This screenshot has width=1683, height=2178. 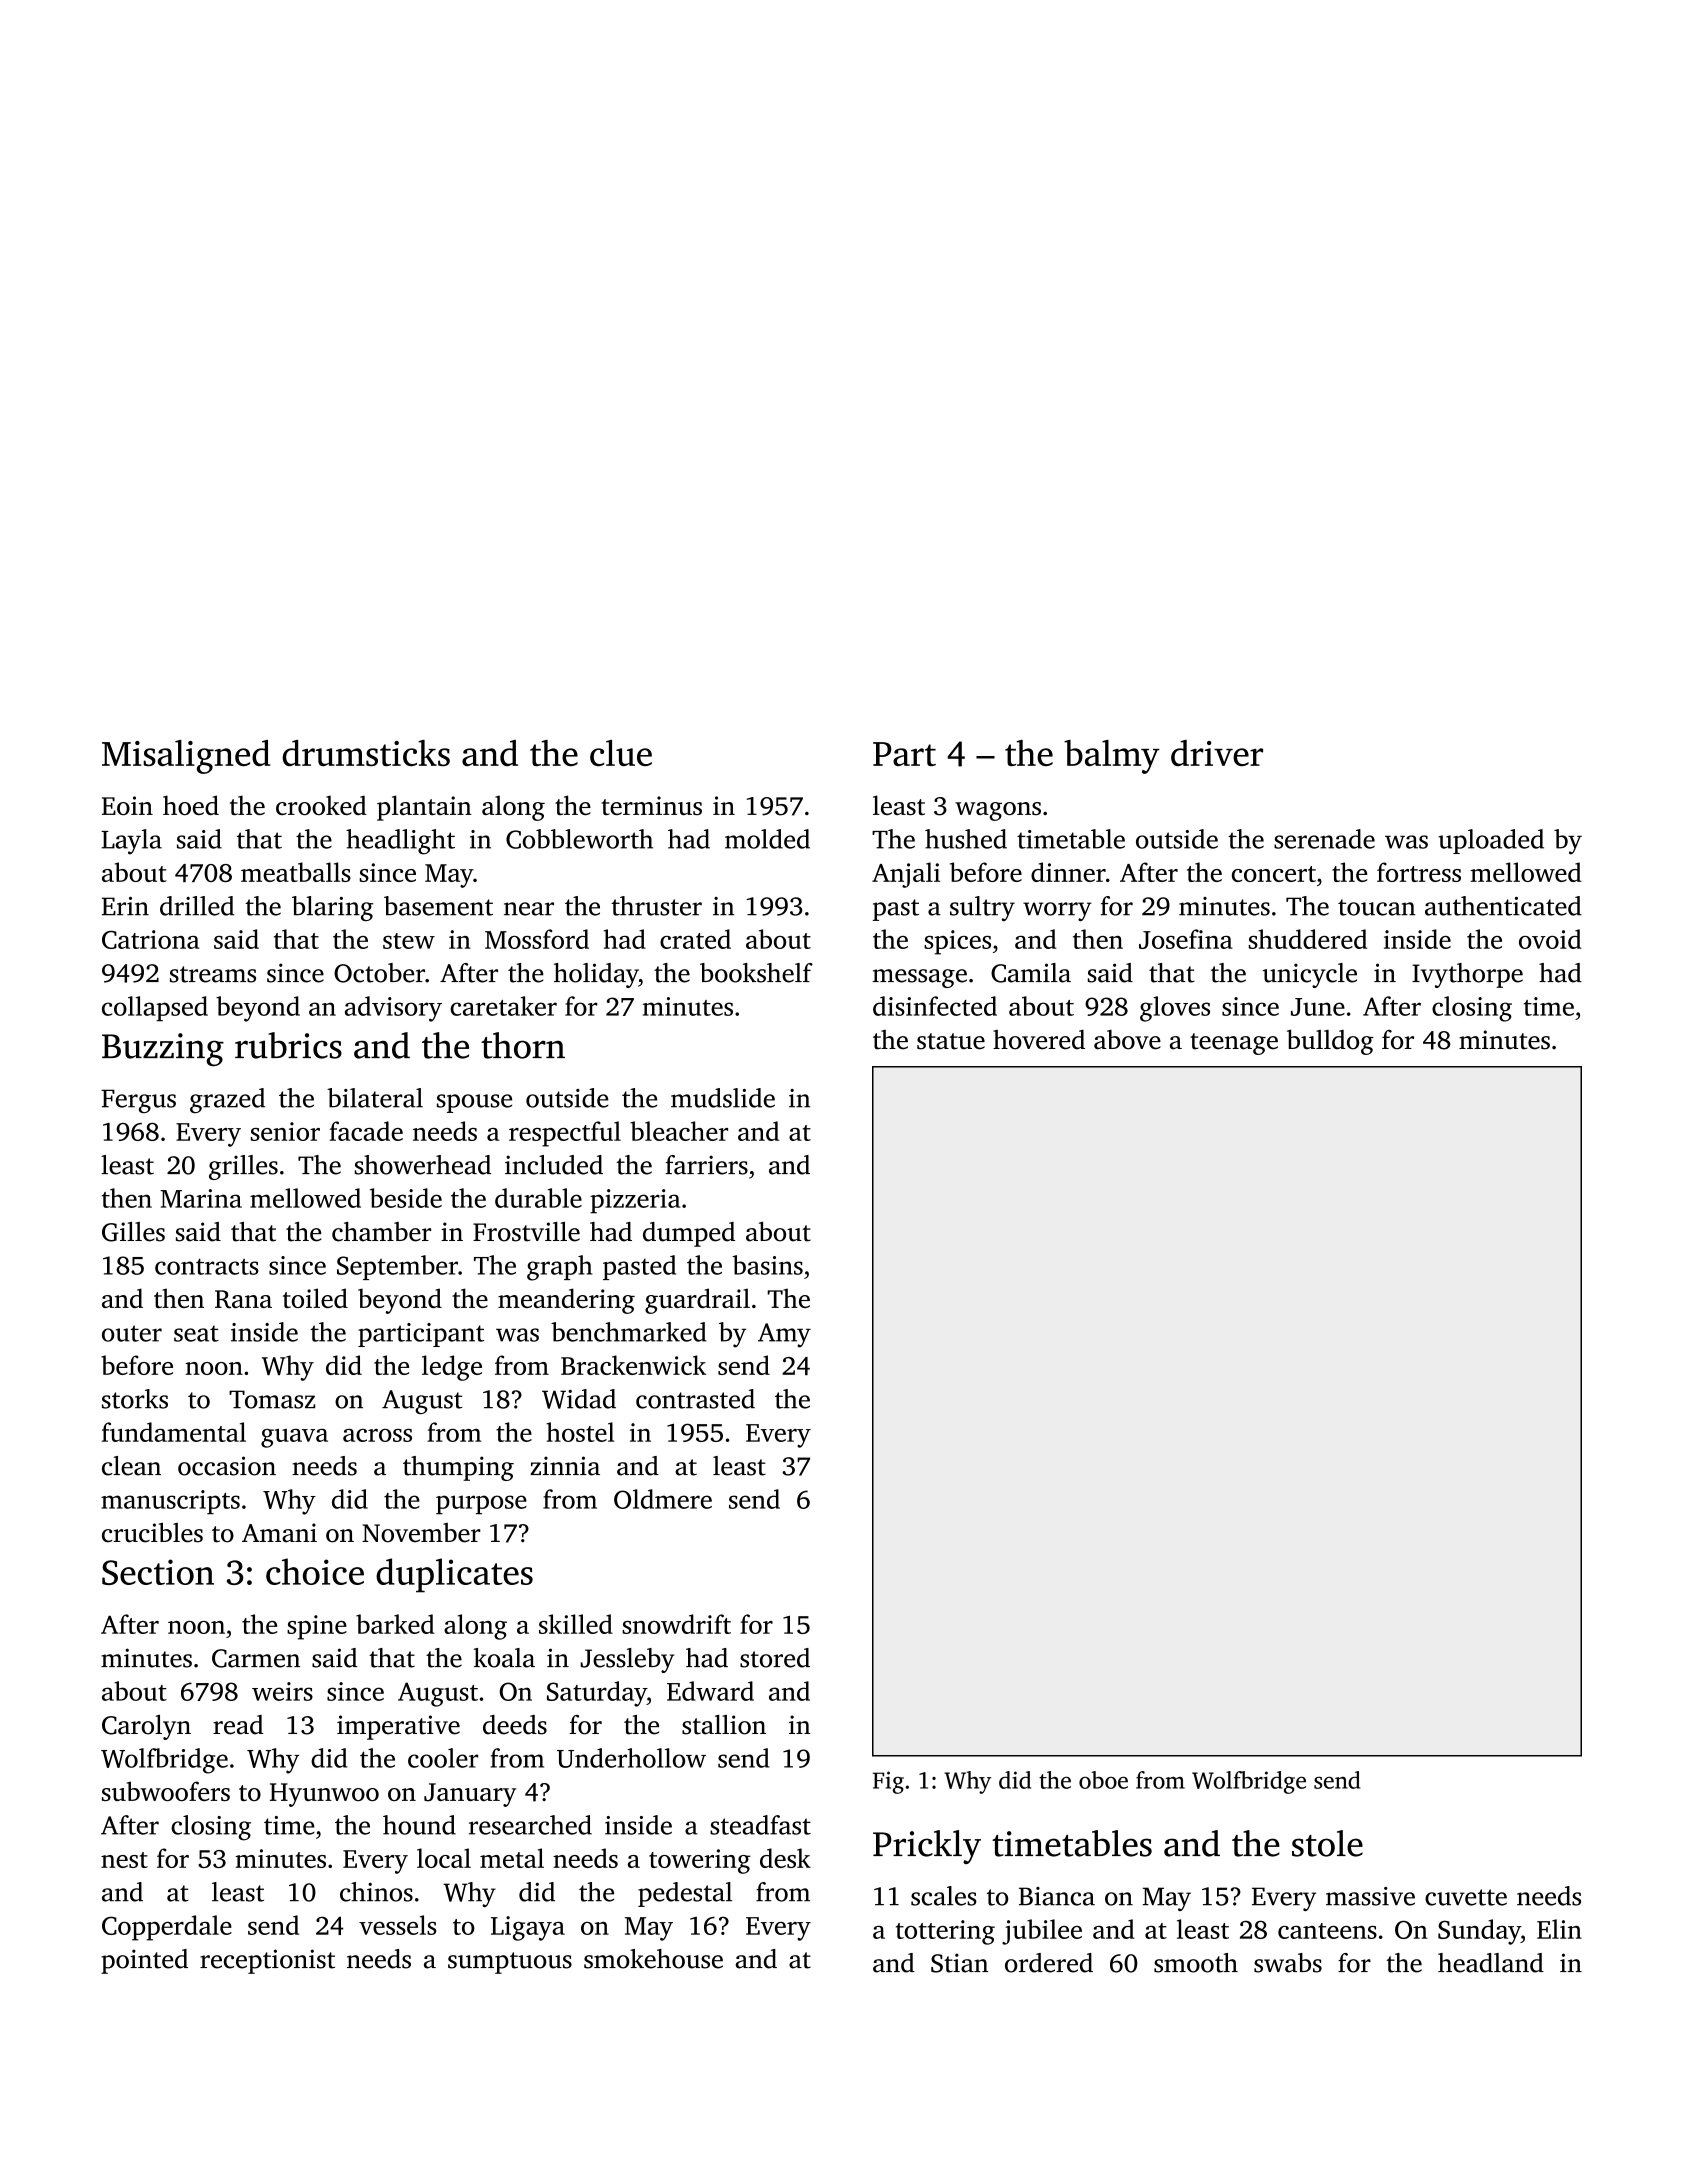 What do you see at coordinates (1330, 1042) in the screenshot?
I see `bulldog` at bounding box center [1330, 1042].
